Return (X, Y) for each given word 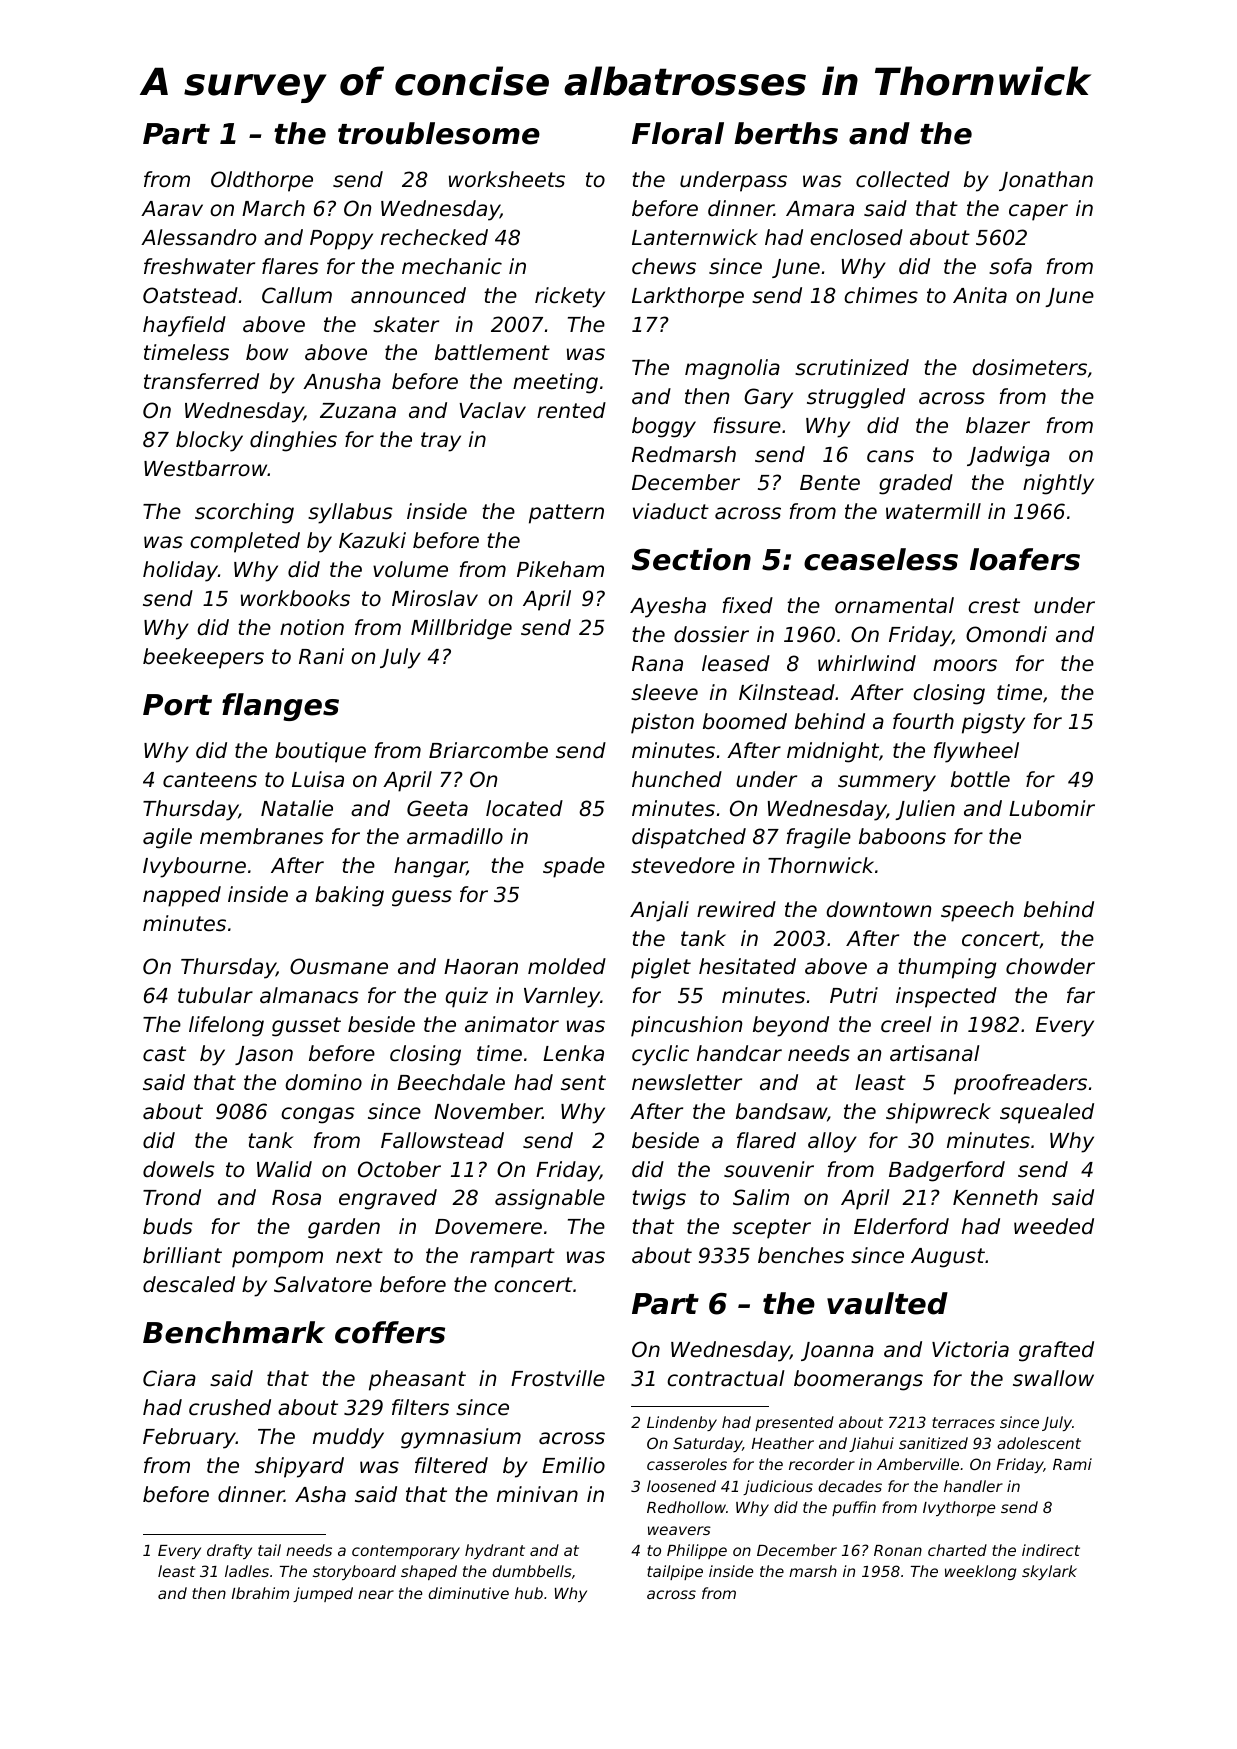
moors (965, 665)
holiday (180, 571)
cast (164, 1054)
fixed (748, 605)
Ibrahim (260, 1593)
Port (177, 705)
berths (786, 133)
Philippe (697, 1551)
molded (567, 966)
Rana (657, 663)
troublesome (439, 133)
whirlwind (867, 663)
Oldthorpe (262, 181)
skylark (1049, 1572)
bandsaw (781, 1111)
